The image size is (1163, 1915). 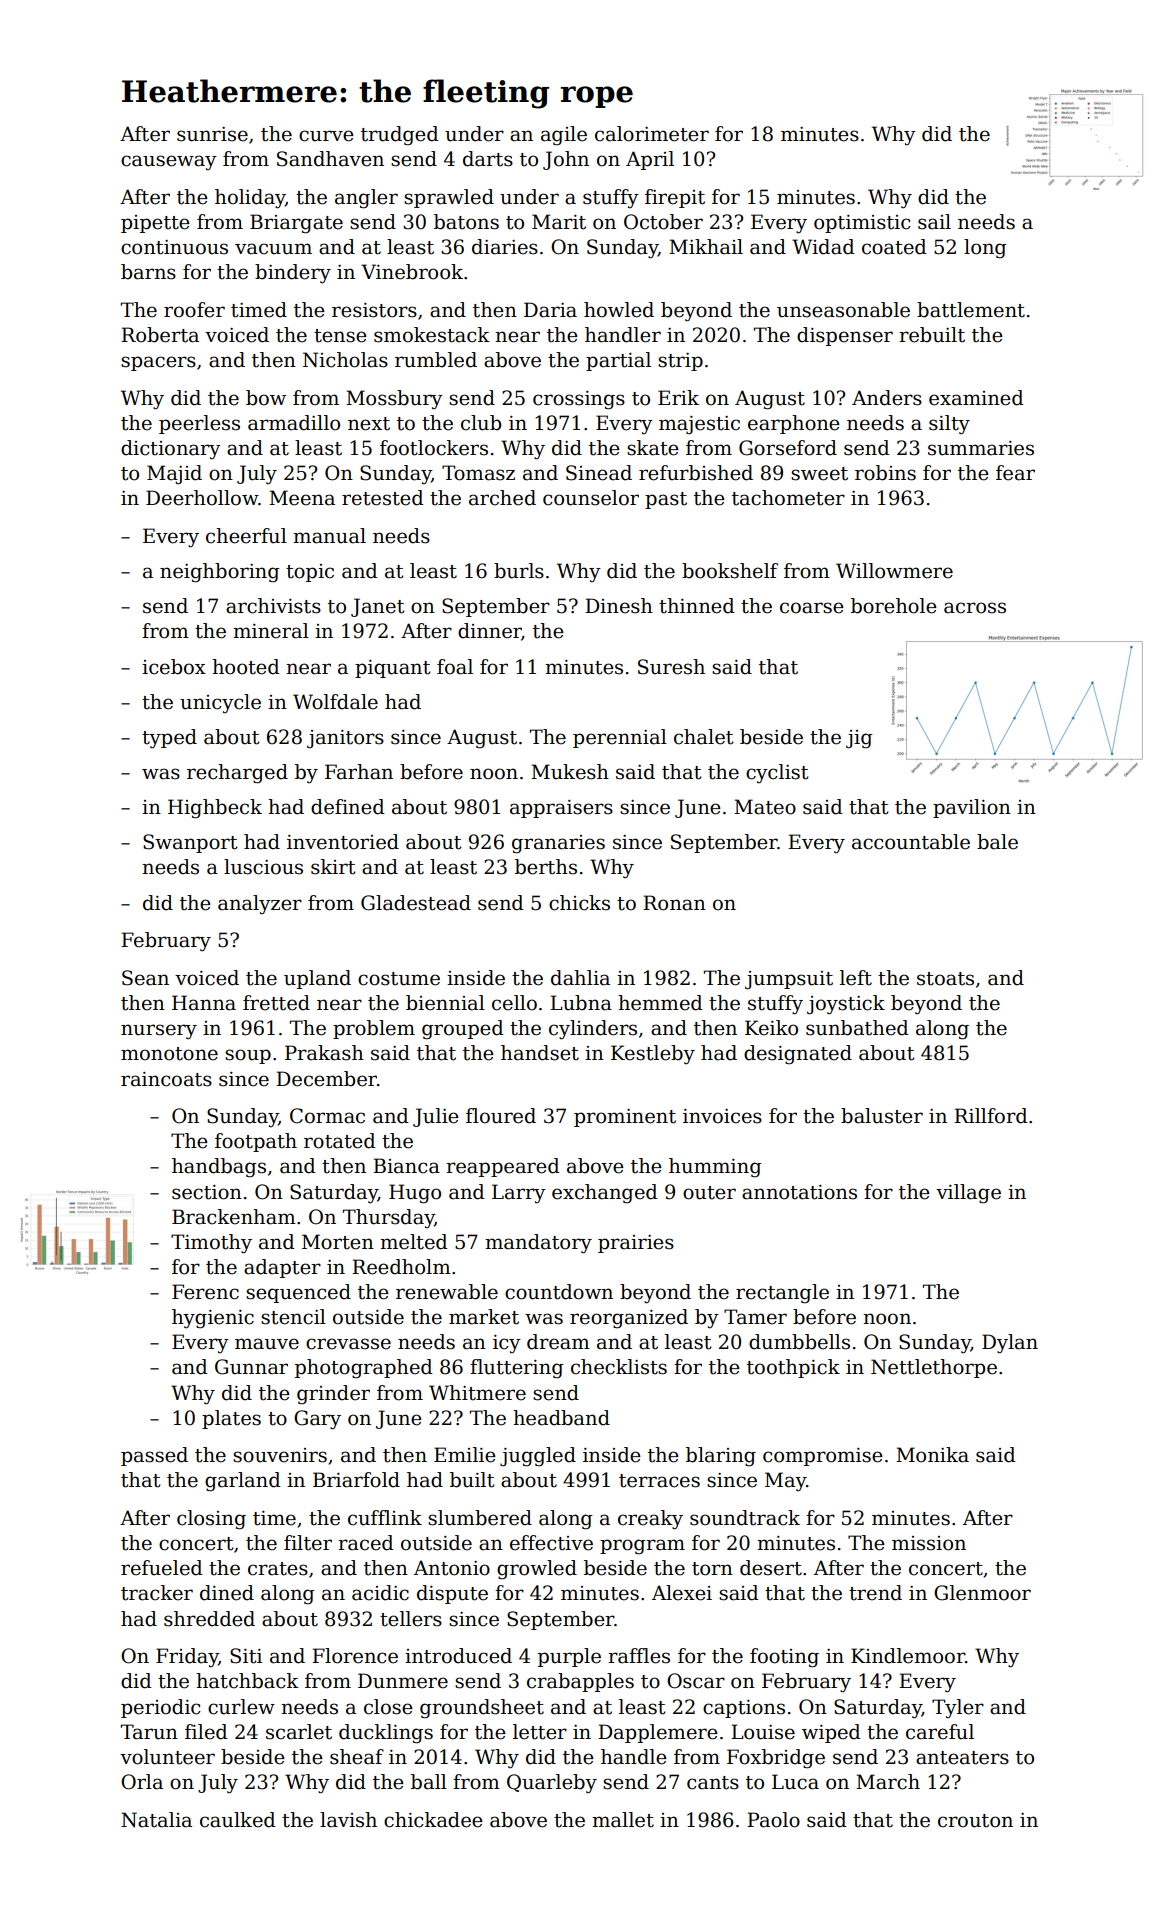 I want to click on Willowmere, so click(x=894, y=571).
